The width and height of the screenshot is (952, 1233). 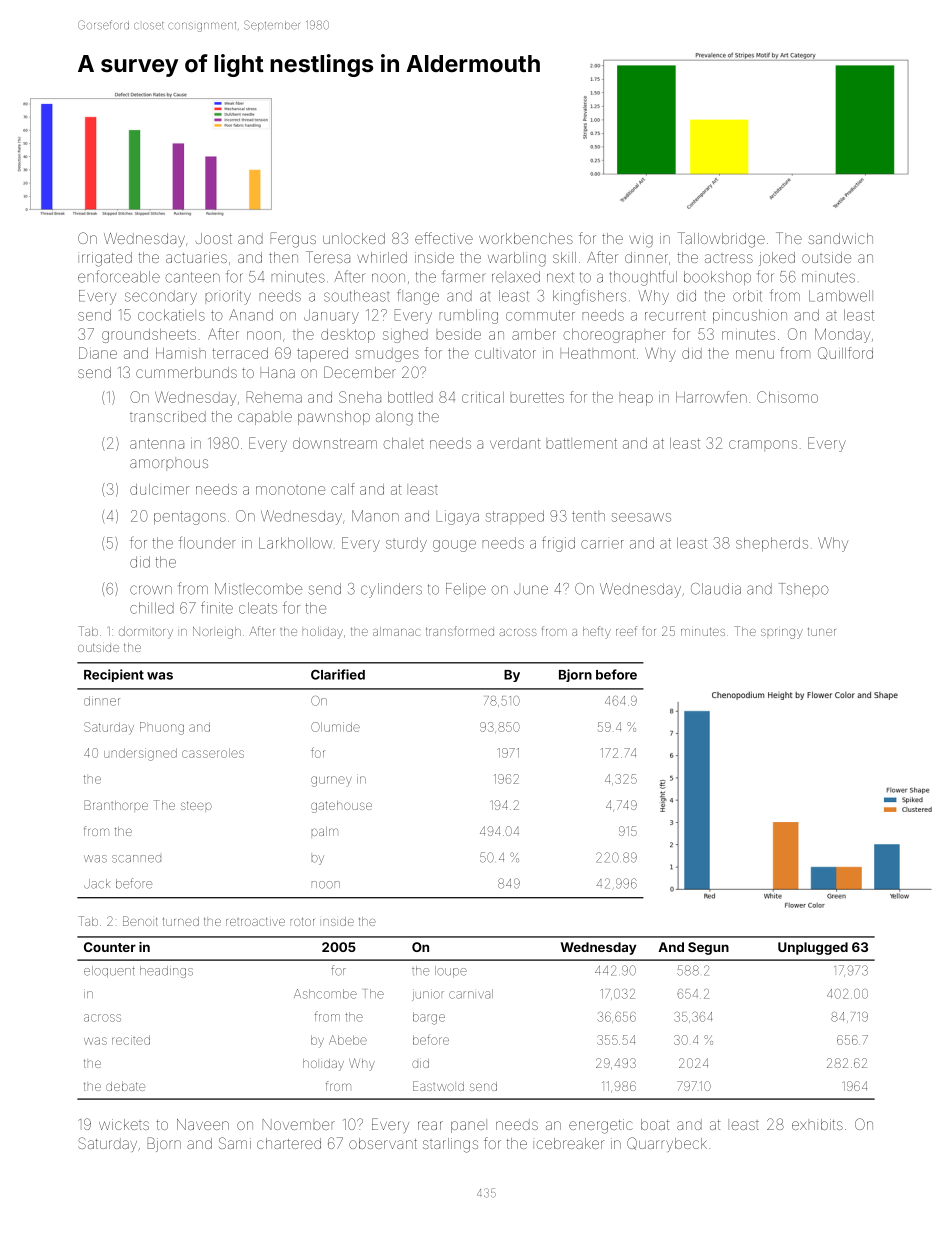 What do you see at coordinates (817, 1124) in the screenshot?
I see `exhibits` at bounding box center [817, 1124].
